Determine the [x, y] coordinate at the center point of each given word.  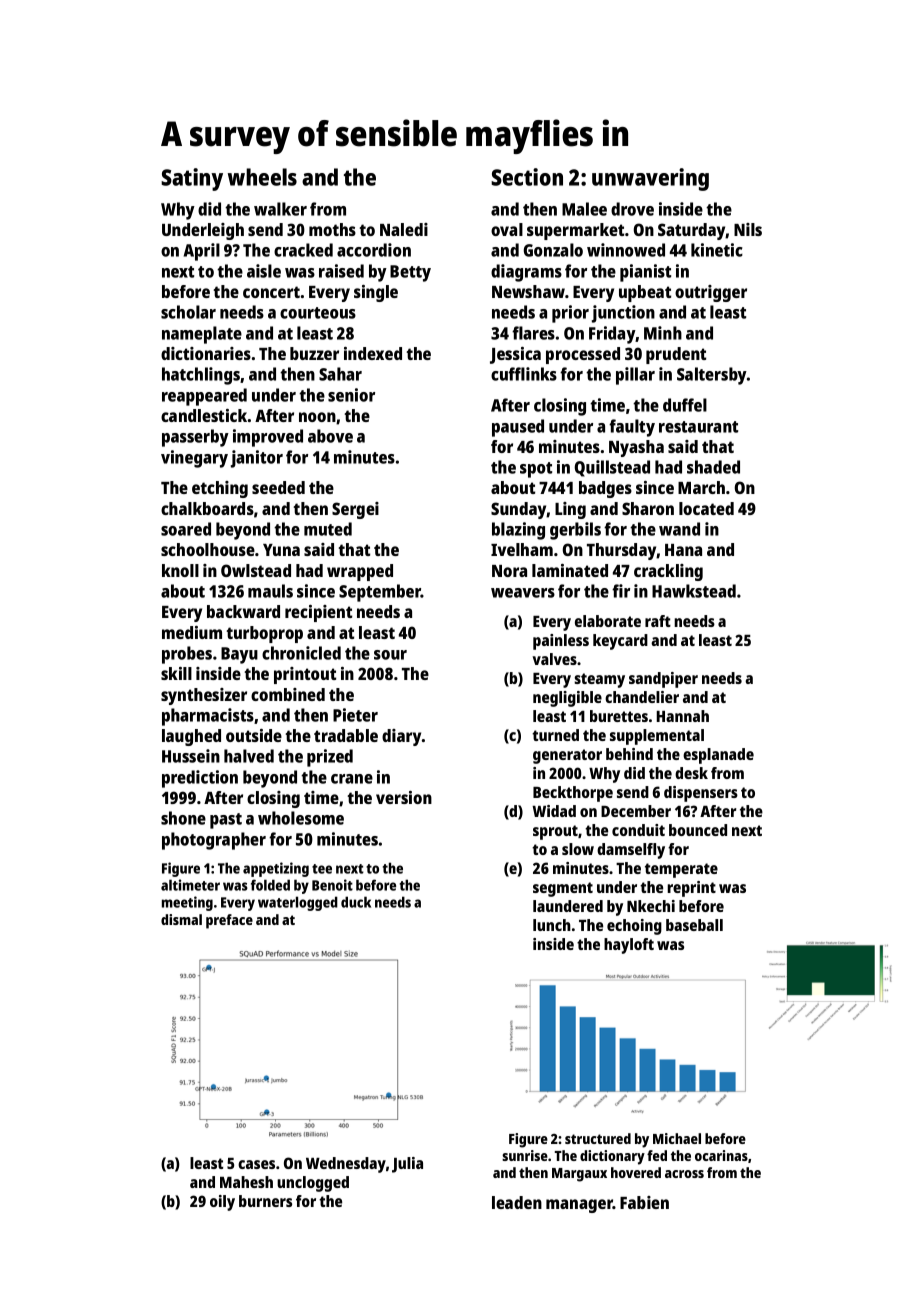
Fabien [644, 1202]
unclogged [313, 1184]
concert [271, 292]
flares [533, 333]
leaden [517, 1202]
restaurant [698, 427]
